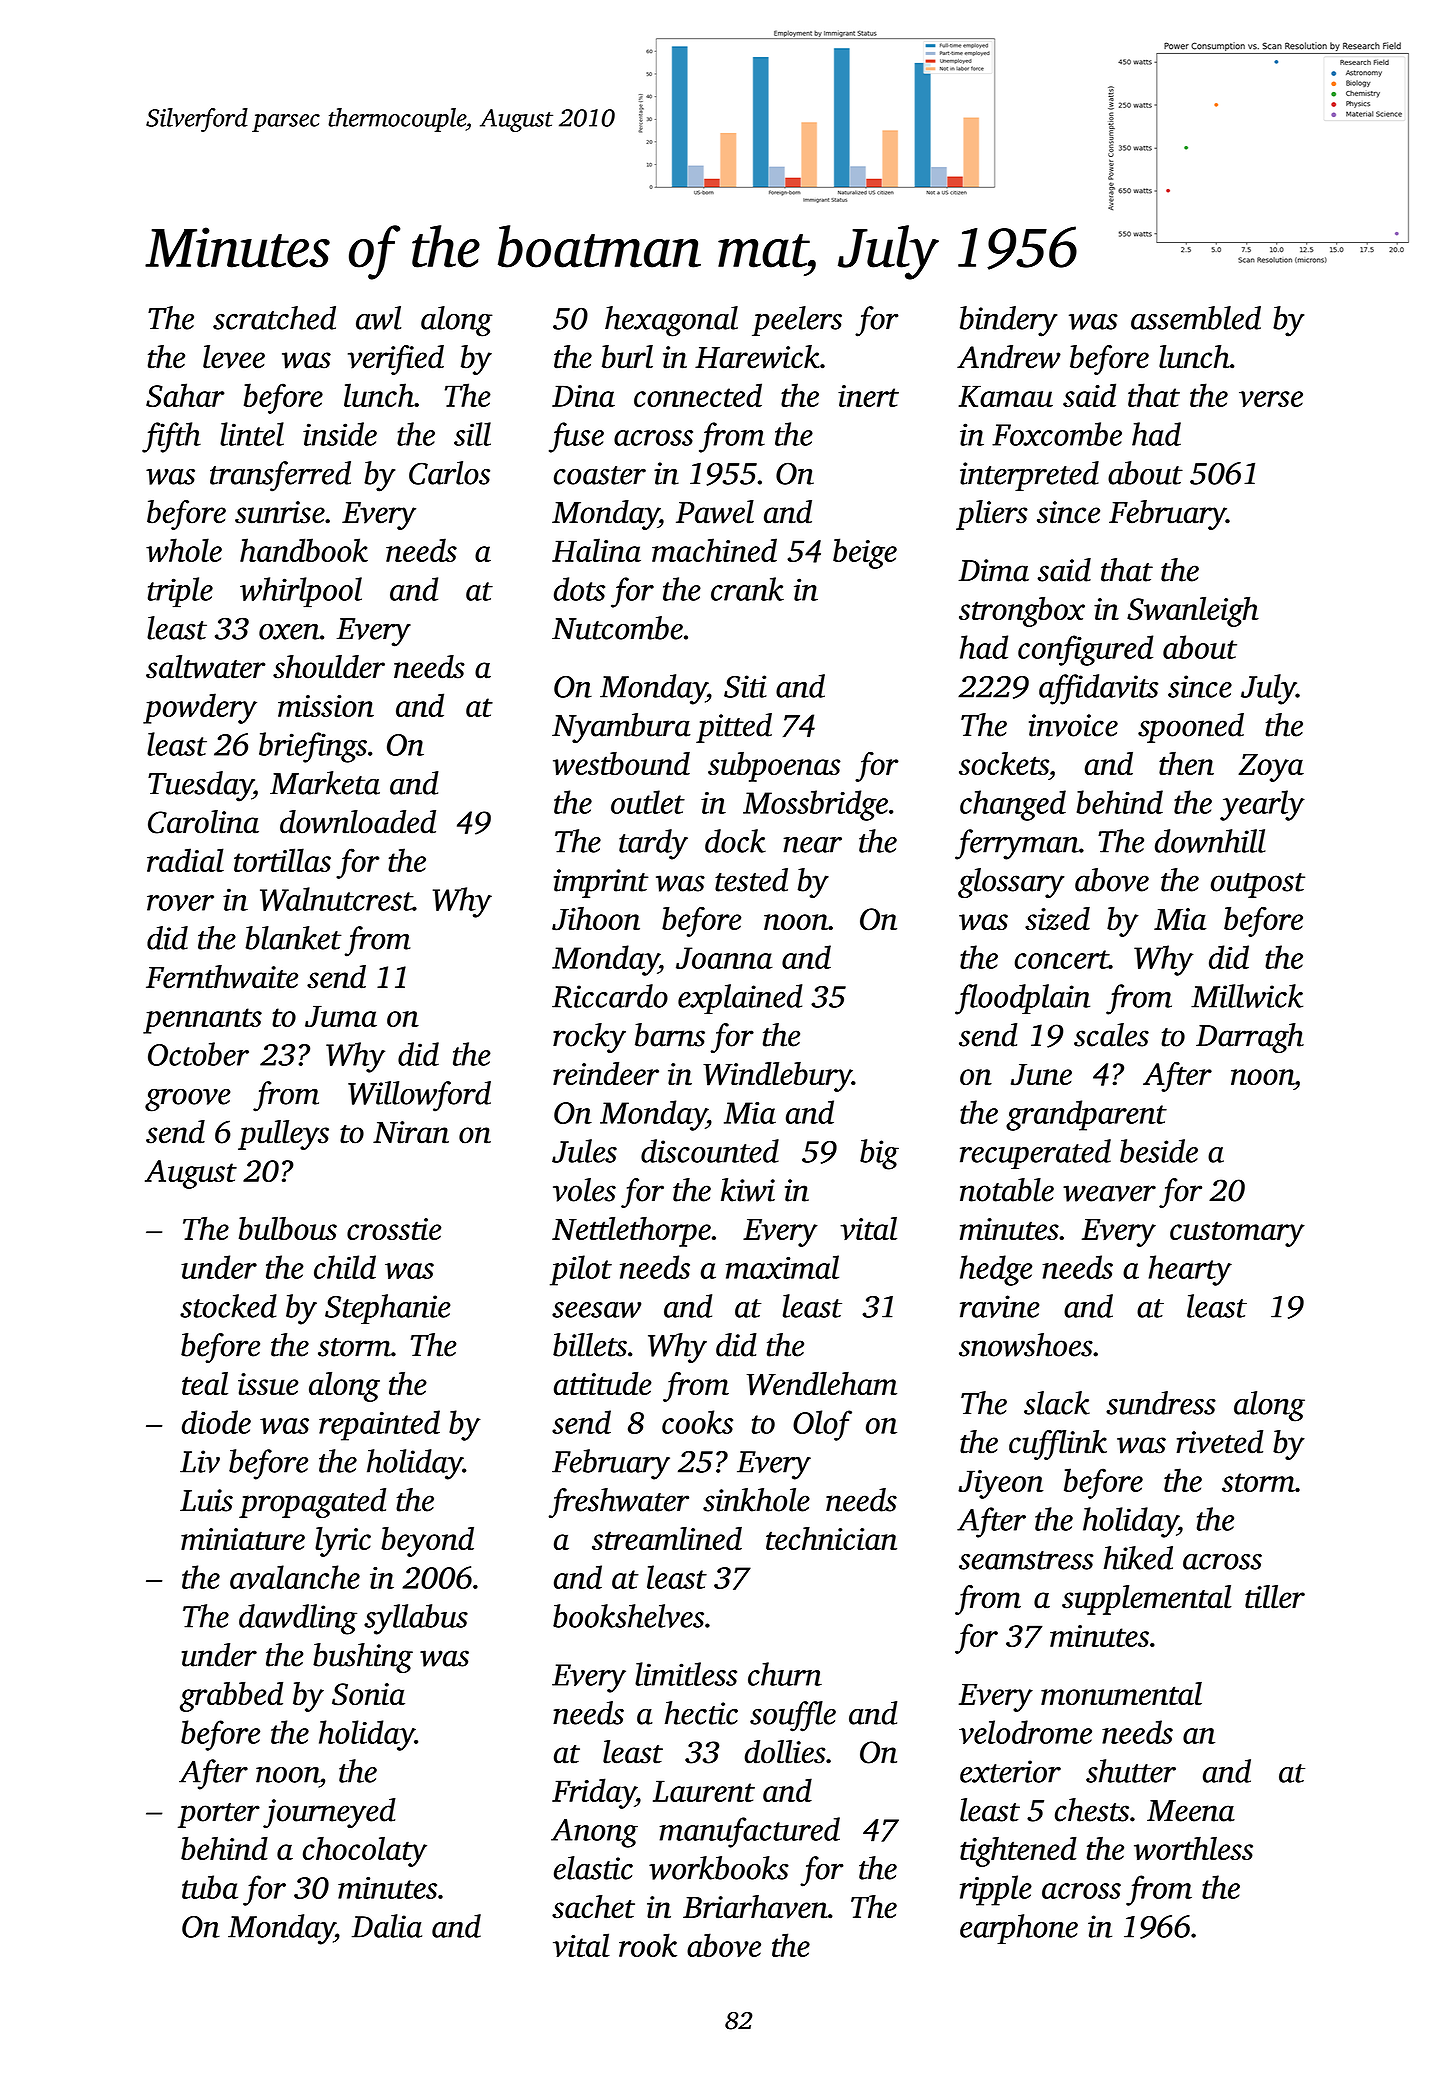 Image resolution: width=1450 pixels, height=2100 pixels. What do you see at coordinates (1196, 318) in the document?
I see `assembled` at bounding box center [1196, 318].
